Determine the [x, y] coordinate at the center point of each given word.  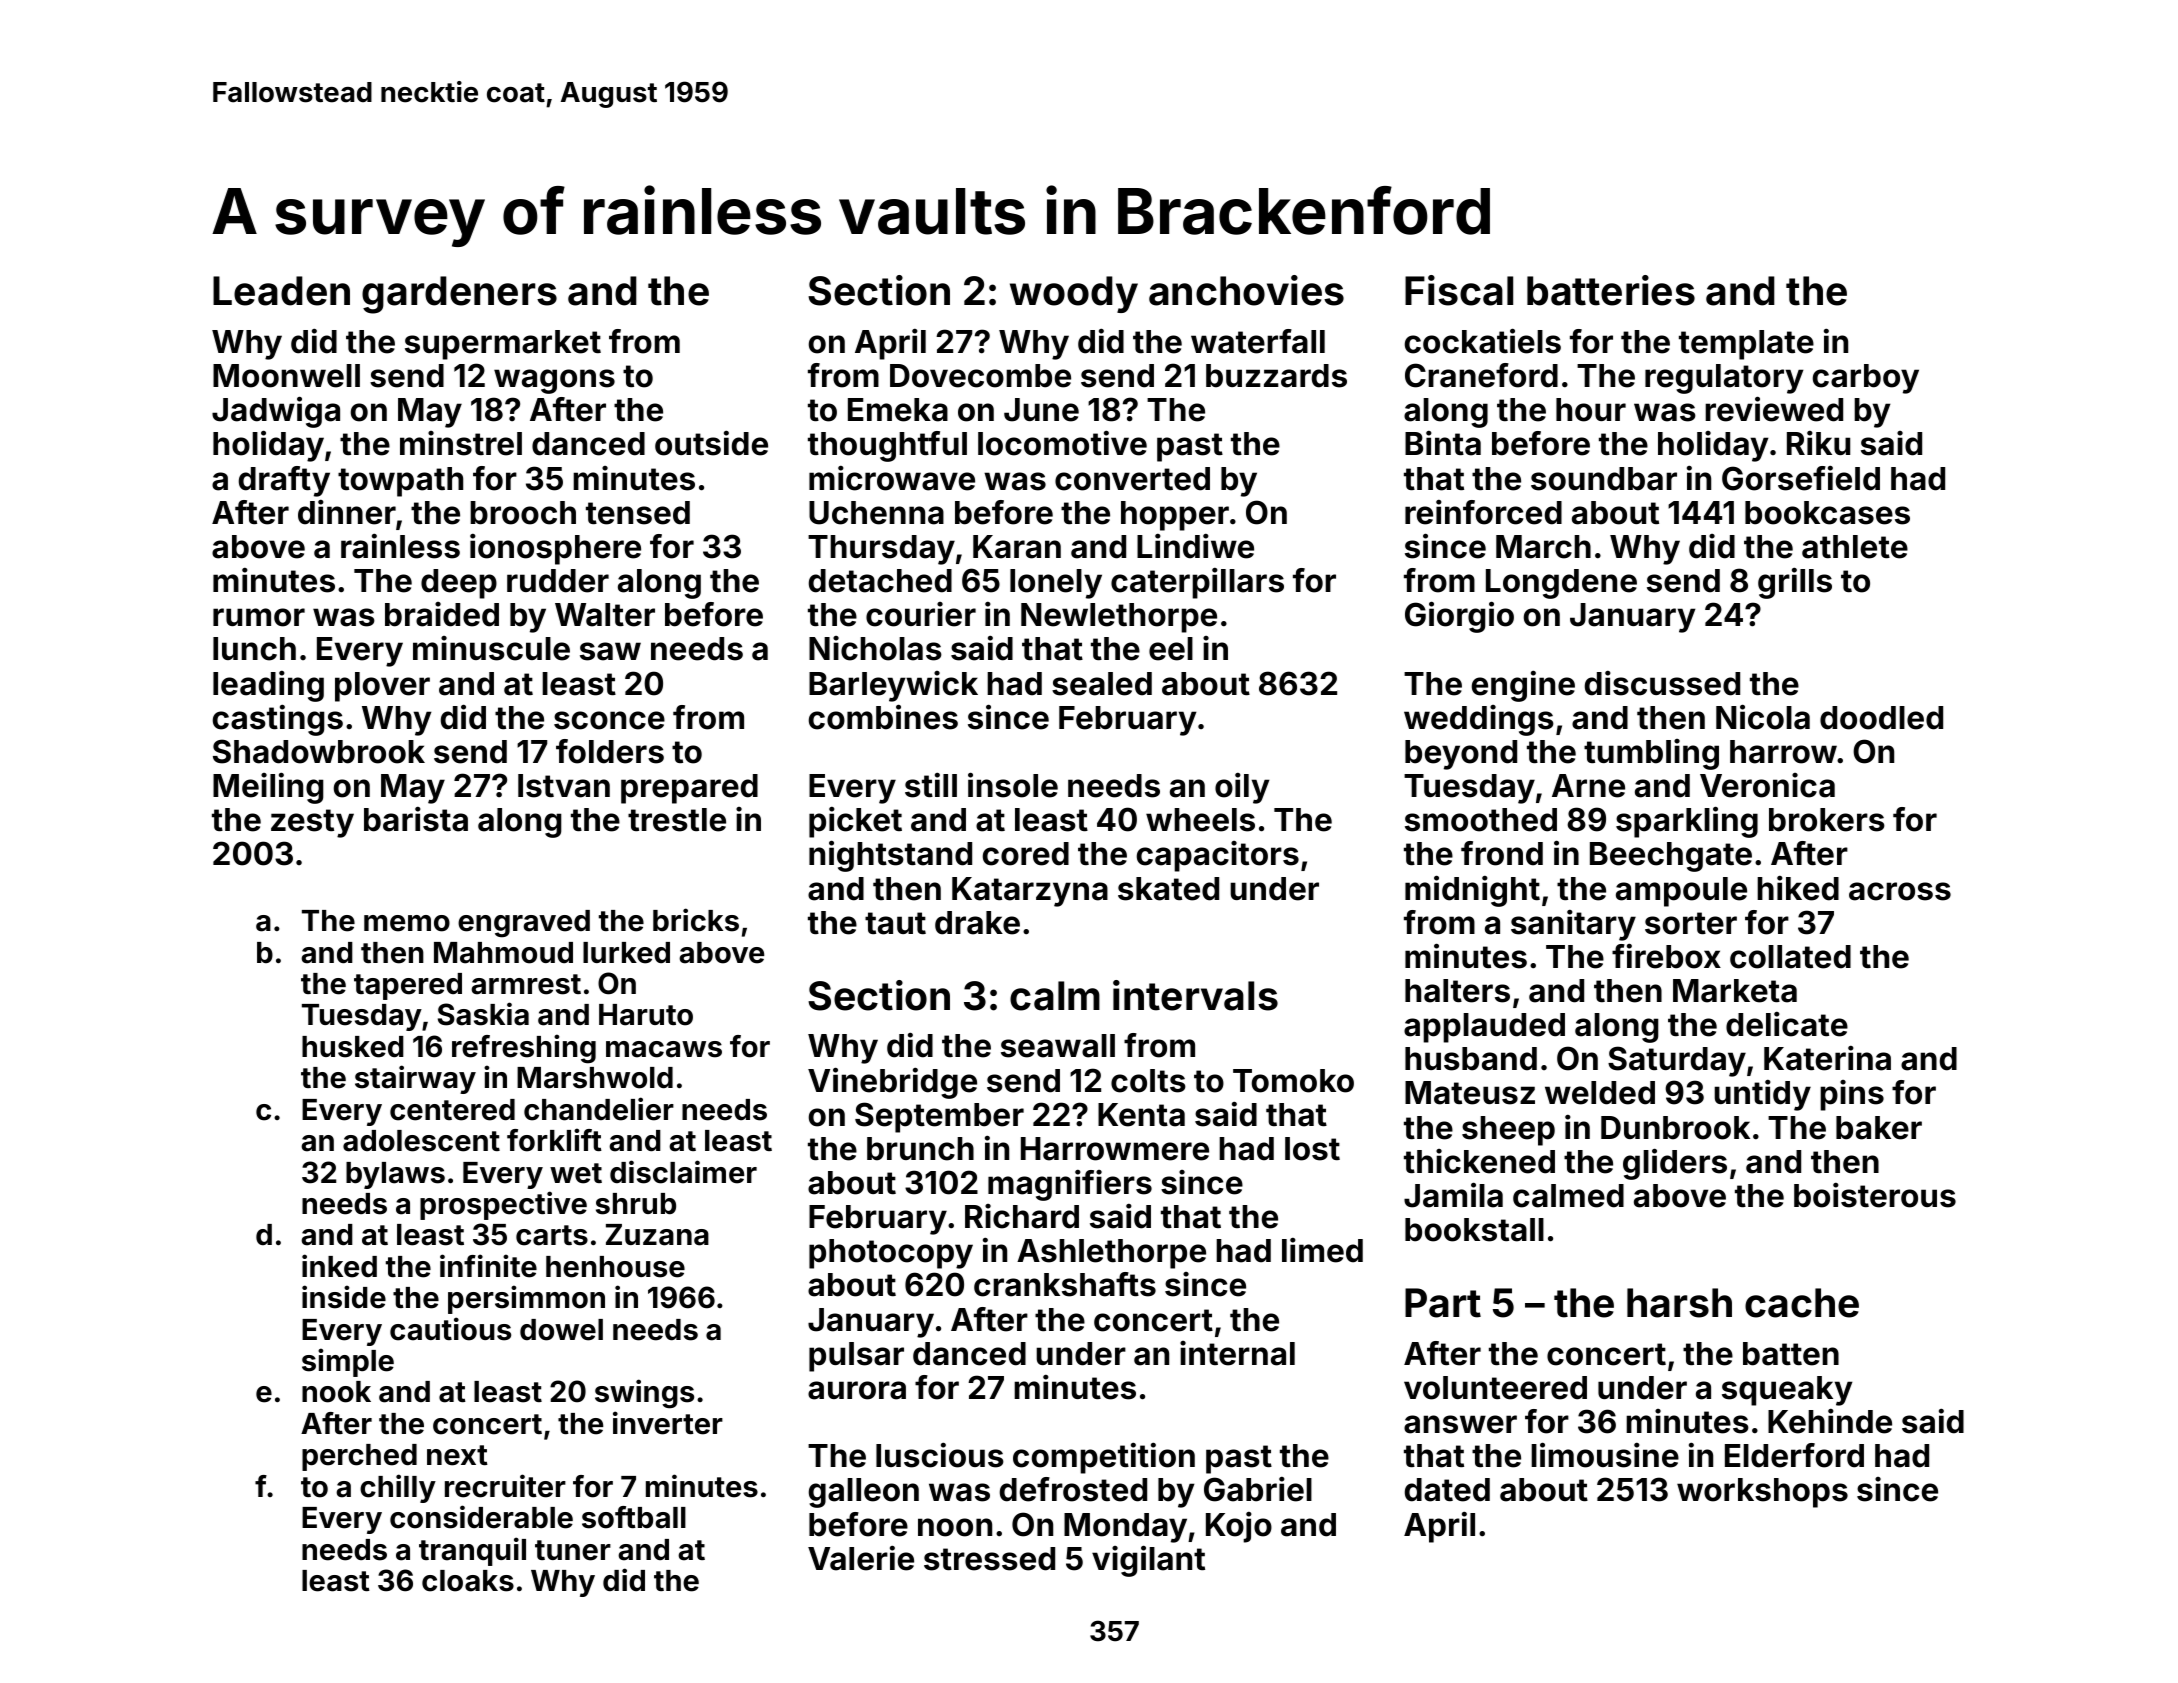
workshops [1762, 1493]
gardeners [459, 295]
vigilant [1148, 1561]
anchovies [1246, 290]
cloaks [468, 1581]
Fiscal [1459, 290]
